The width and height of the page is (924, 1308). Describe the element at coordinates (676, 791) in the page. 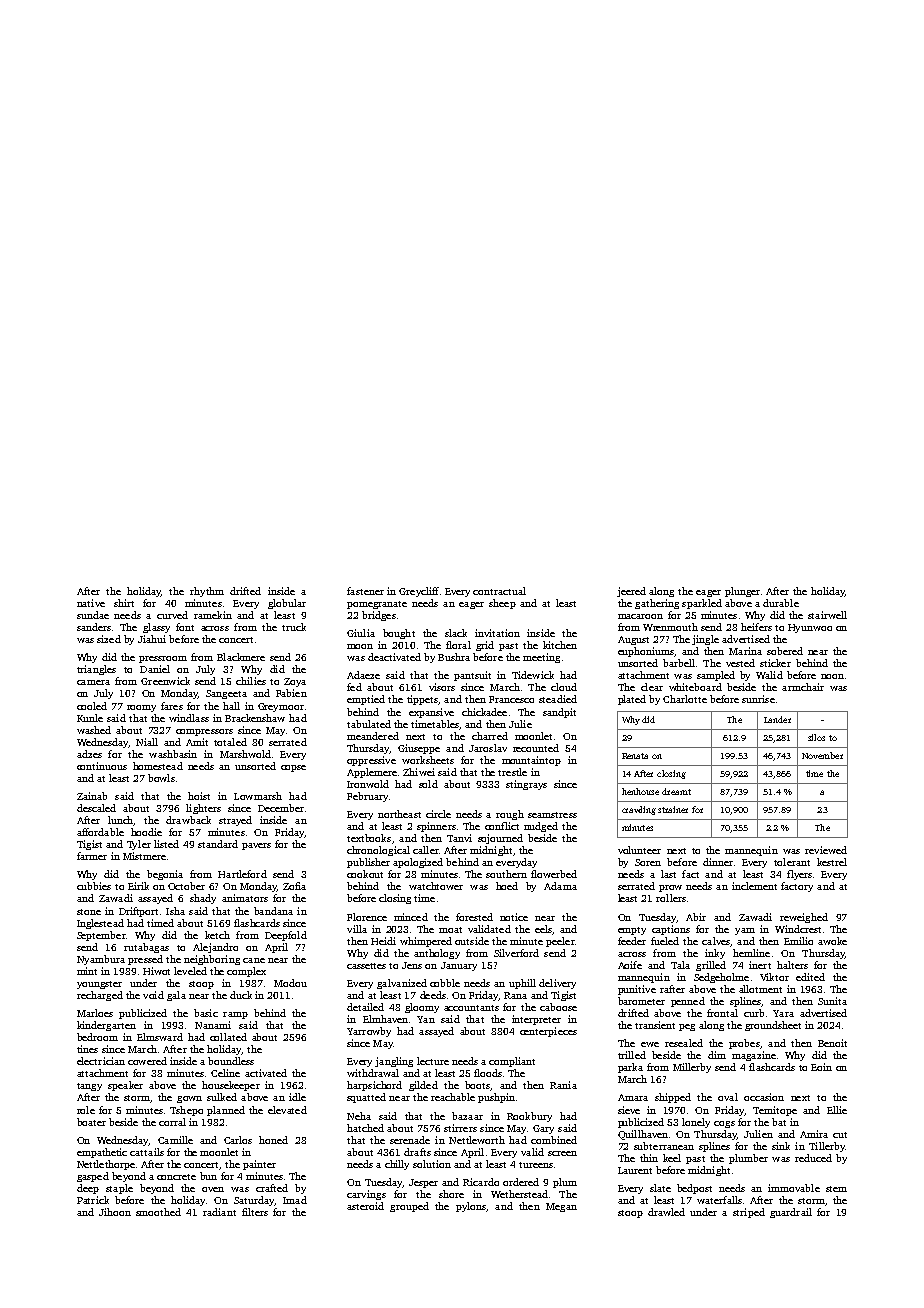

I see `dreamt` at that location.
